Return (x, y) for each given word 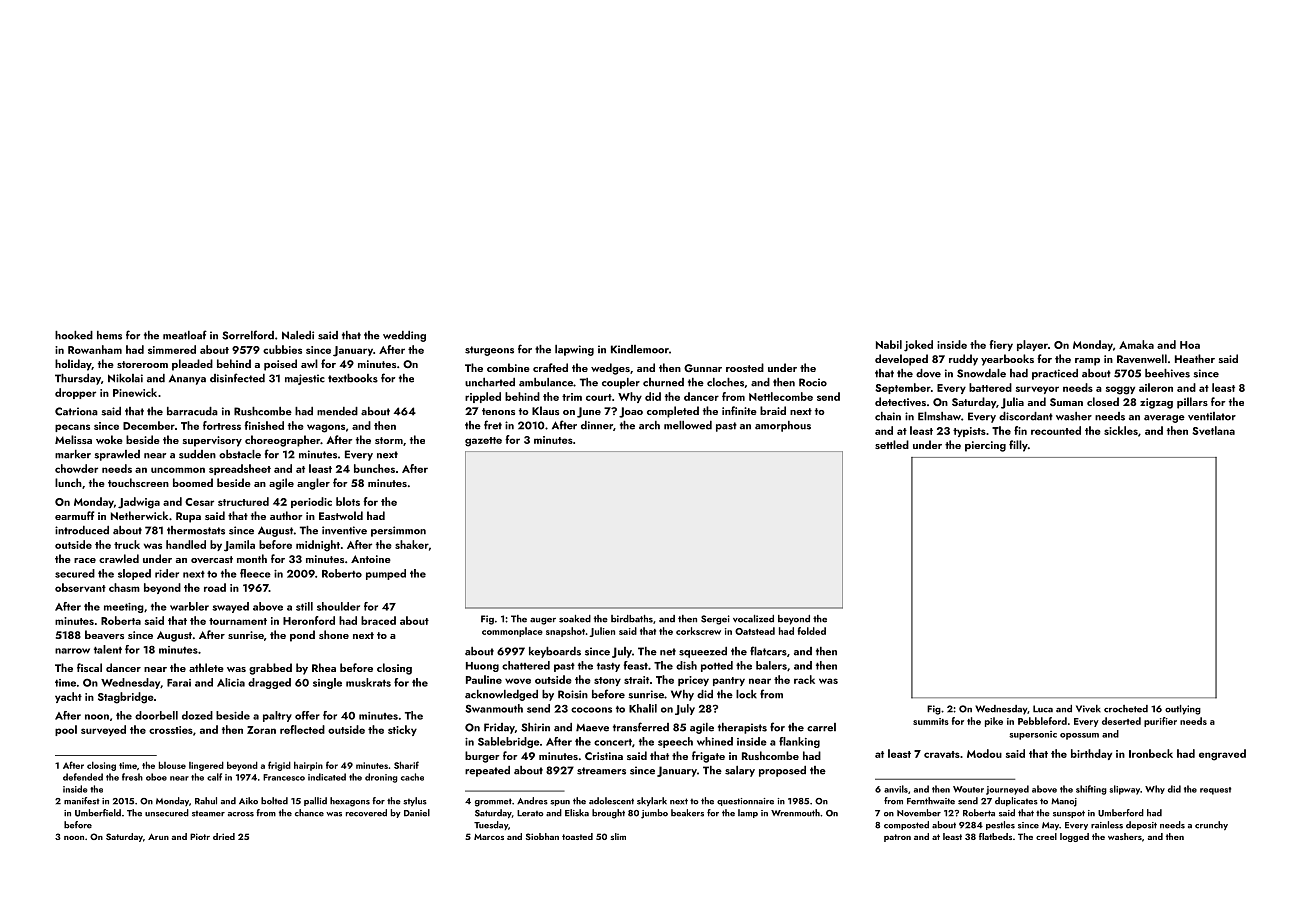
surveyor (1037, 390)
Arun (158, 837)
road (215, 587)
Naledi (298, 335)
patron (897, 838)
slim (618, 836)
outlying (1183, 710)
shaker (412, 544)
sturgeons (489, 351)
